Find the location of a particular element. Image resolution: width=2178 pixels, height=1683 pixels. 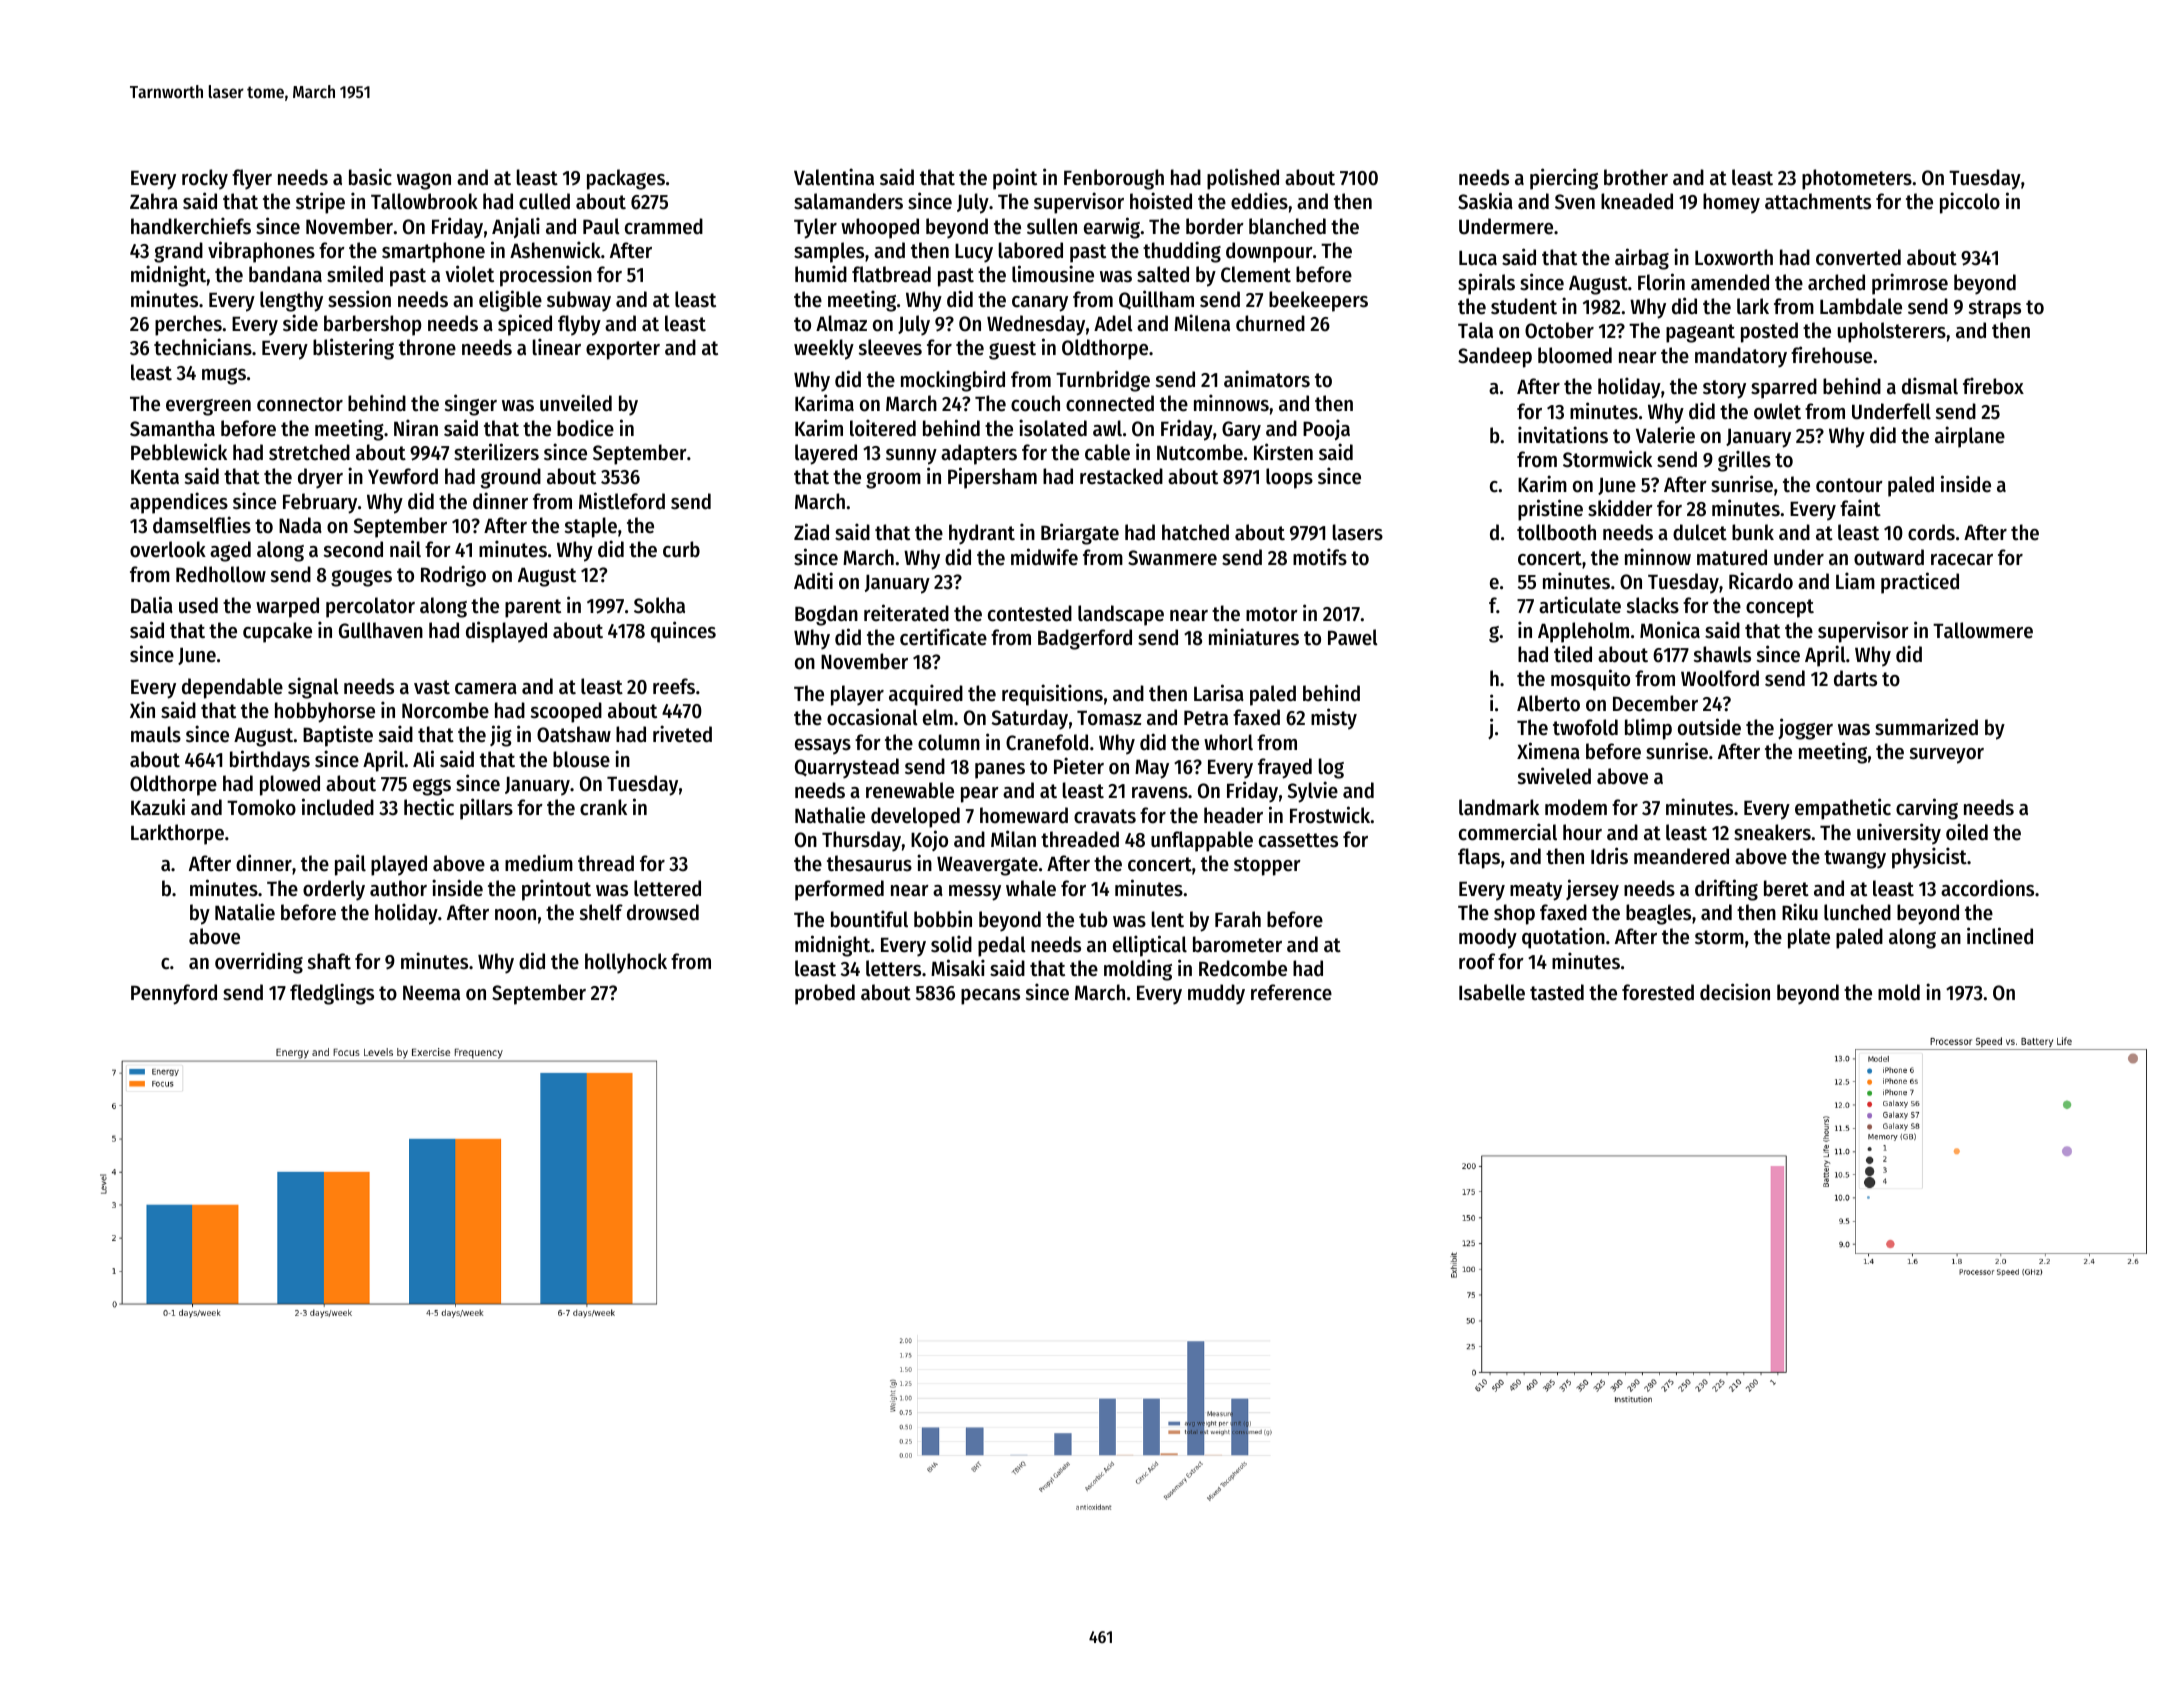

Sven is located at coordinates (1575, 202).
